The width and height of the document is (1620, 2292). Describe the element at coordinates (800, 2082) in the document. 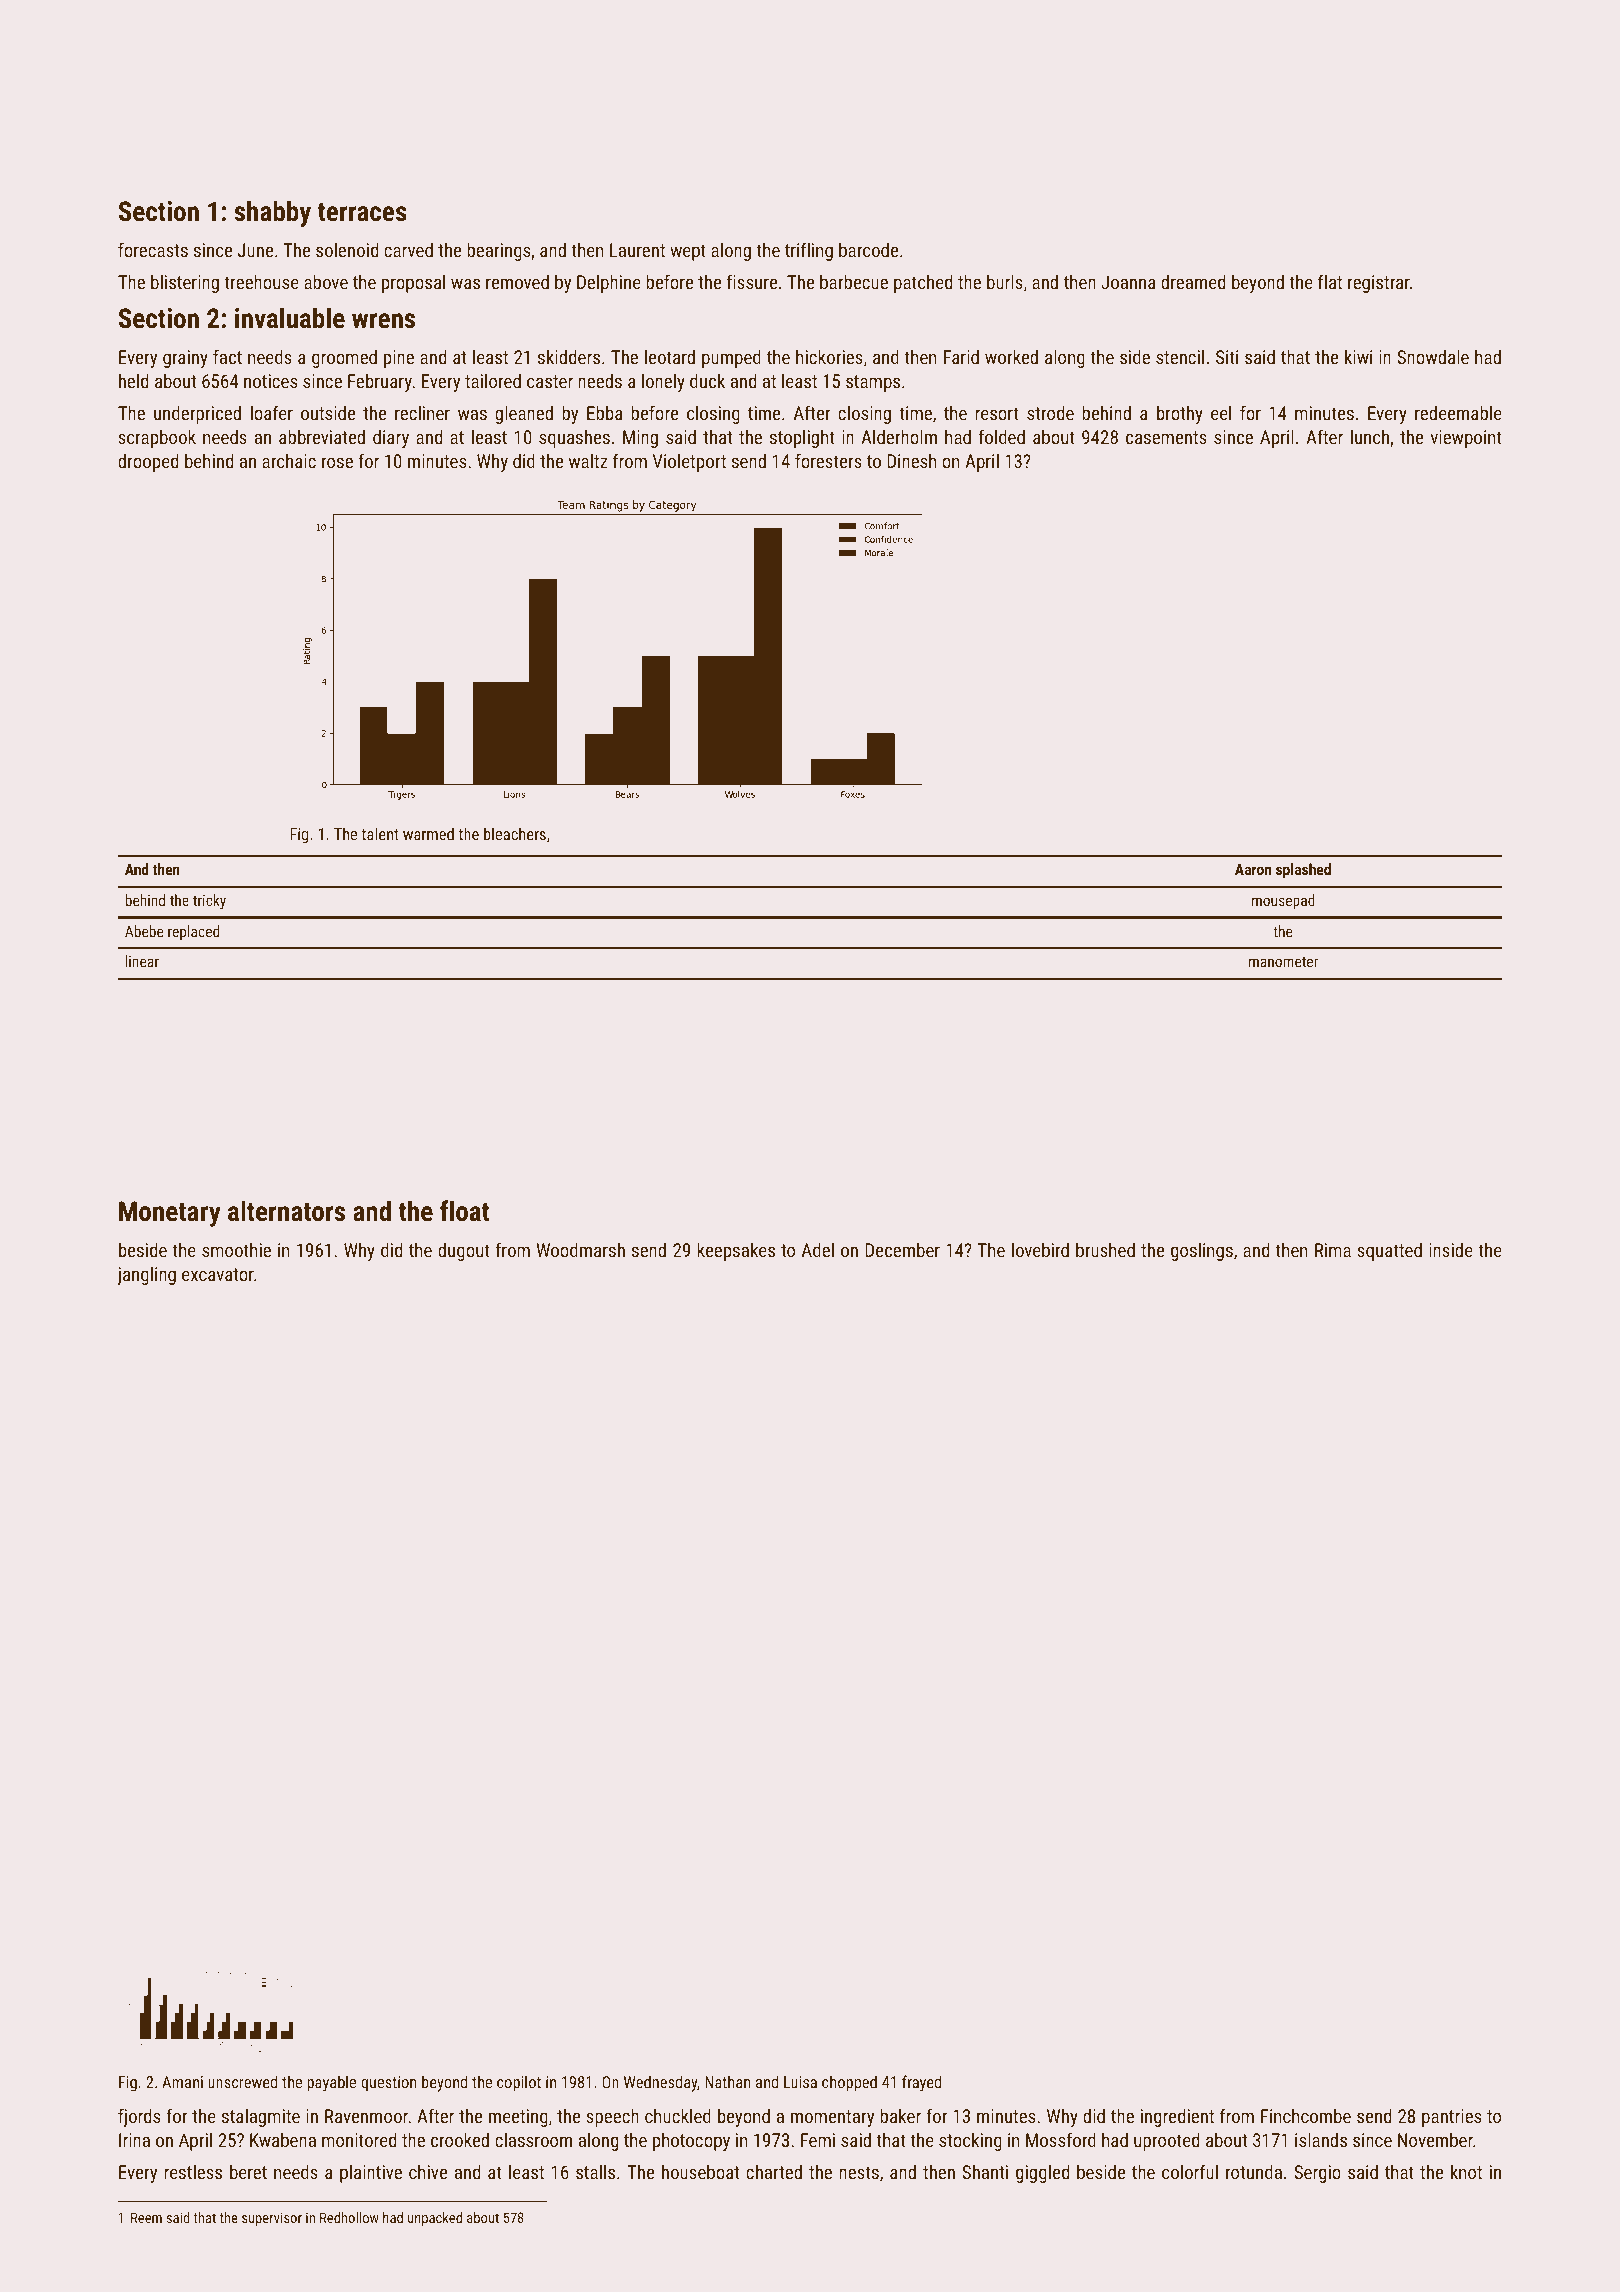

I see `Luisa` at that location.
